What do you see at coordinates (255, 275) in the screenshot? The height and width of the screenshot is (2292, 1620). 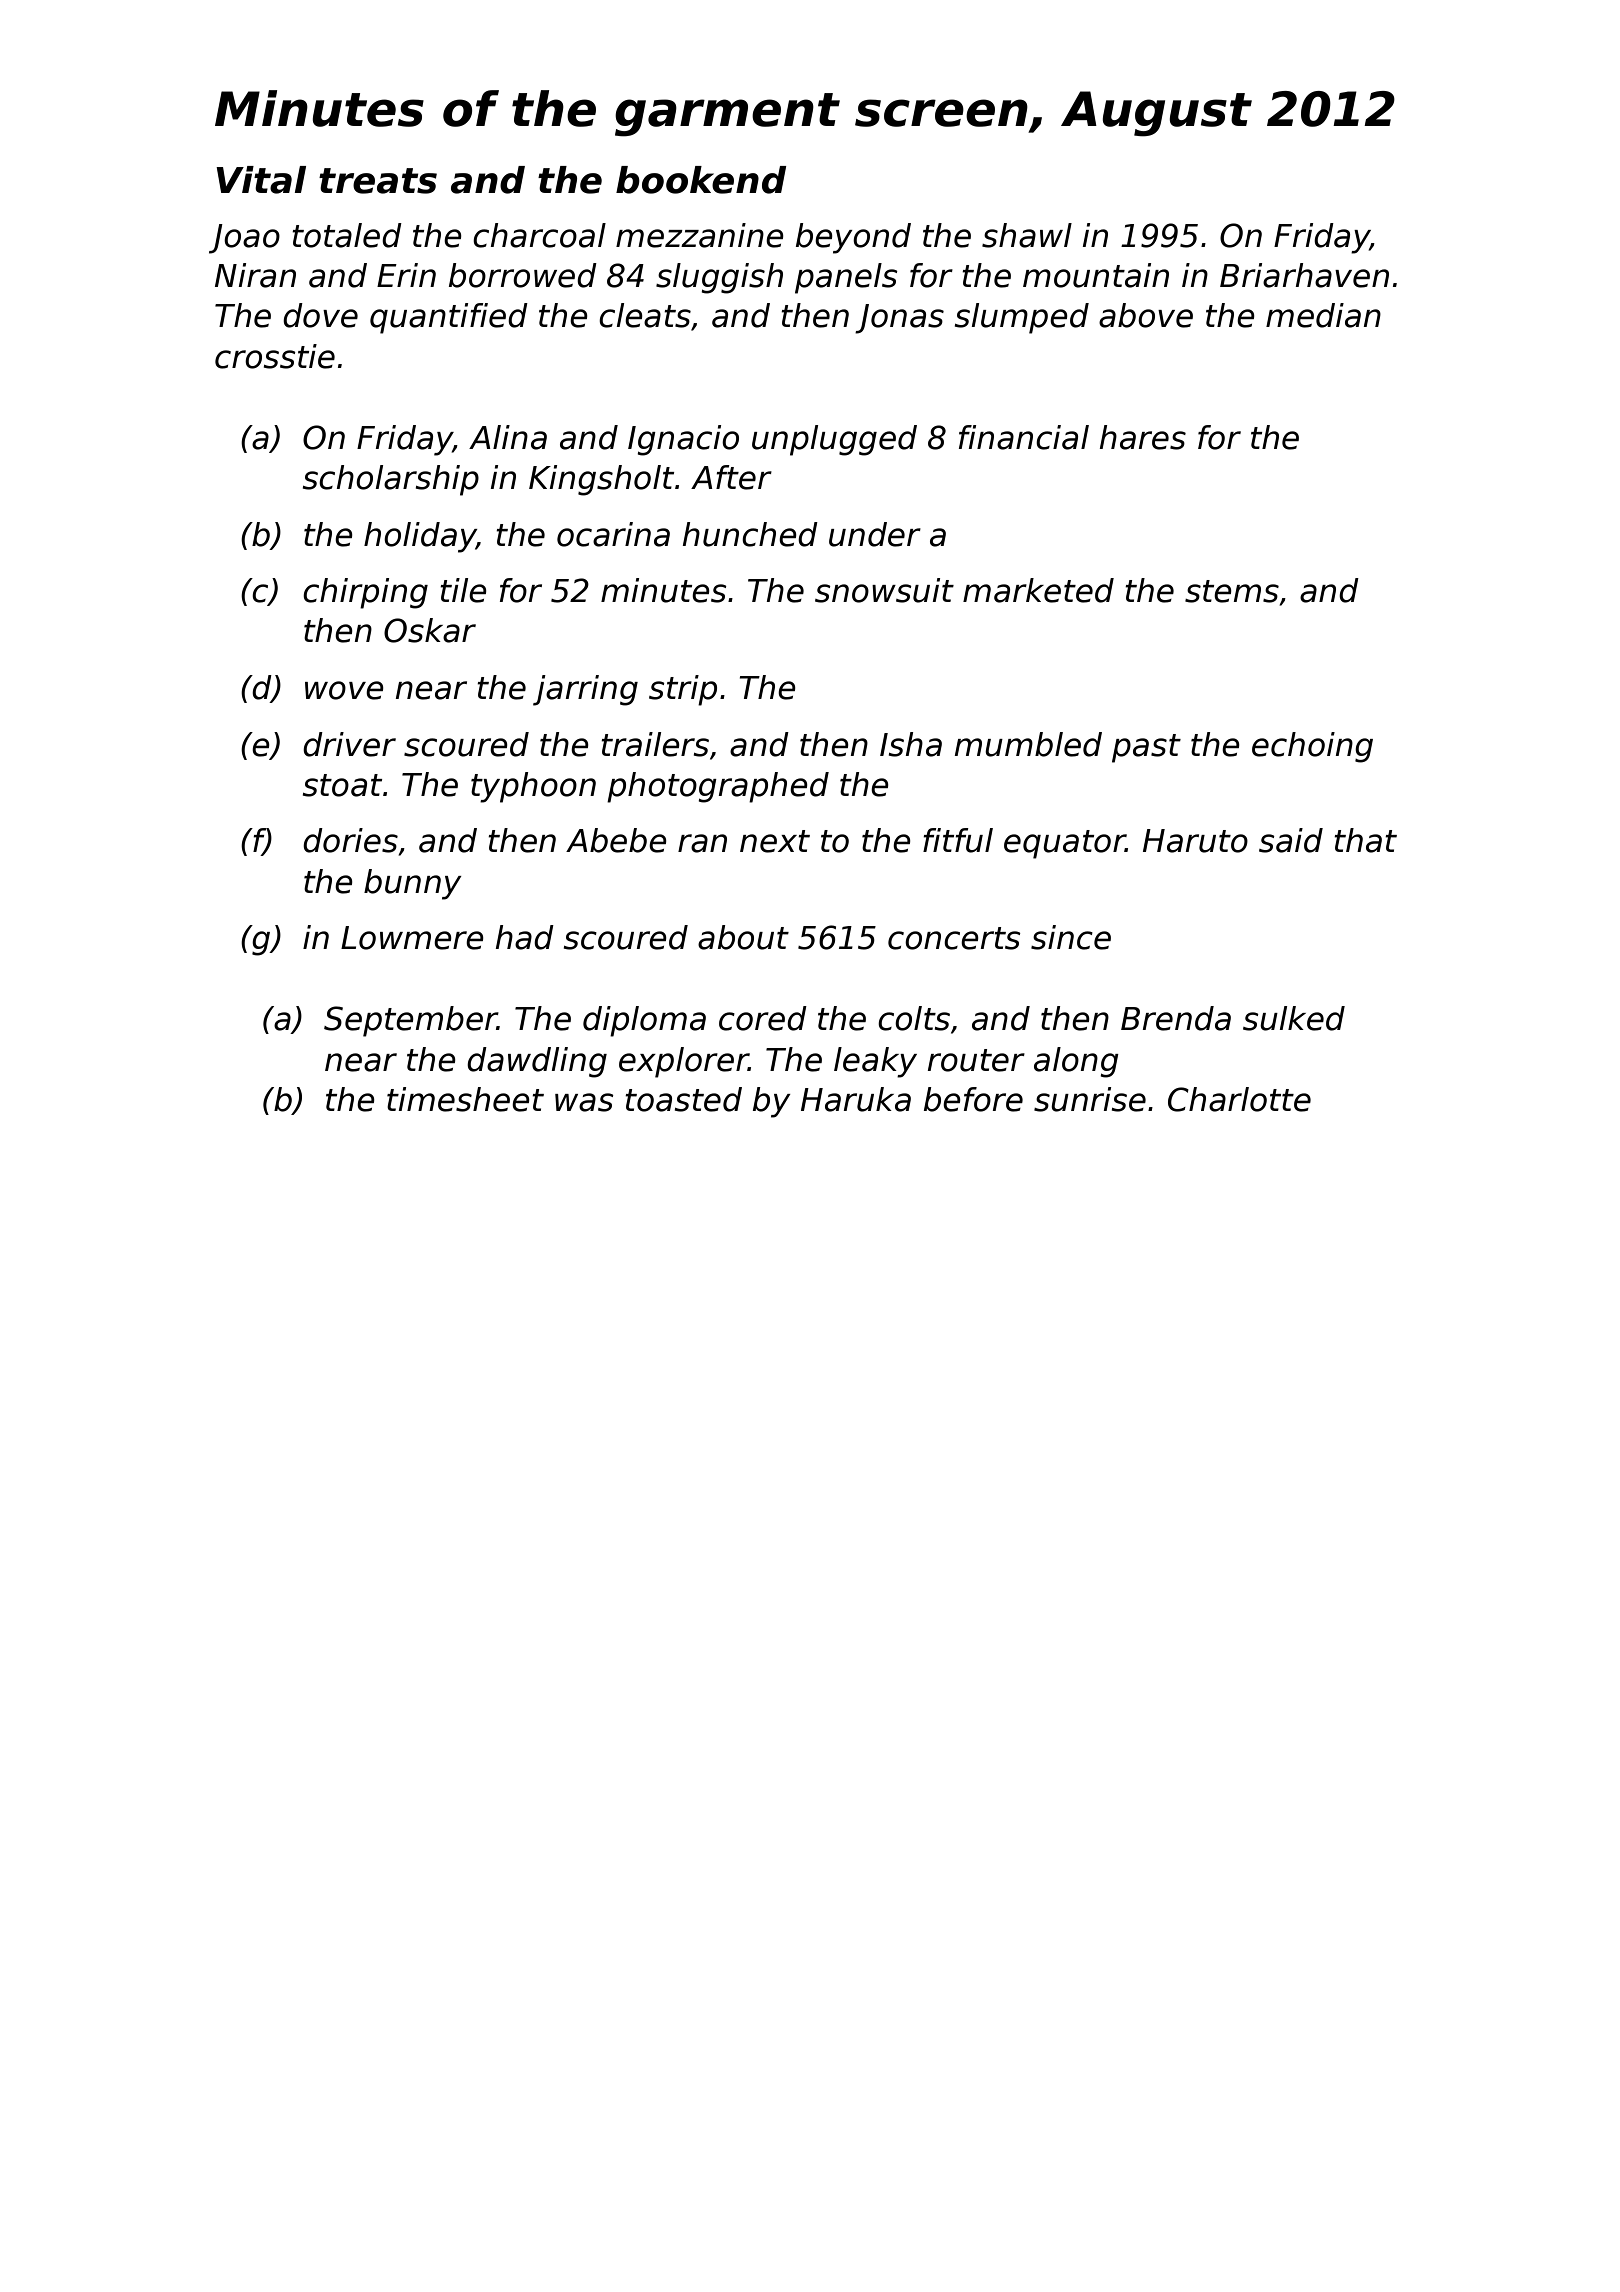 I see `Niran` at bounding box center [255, 275].
